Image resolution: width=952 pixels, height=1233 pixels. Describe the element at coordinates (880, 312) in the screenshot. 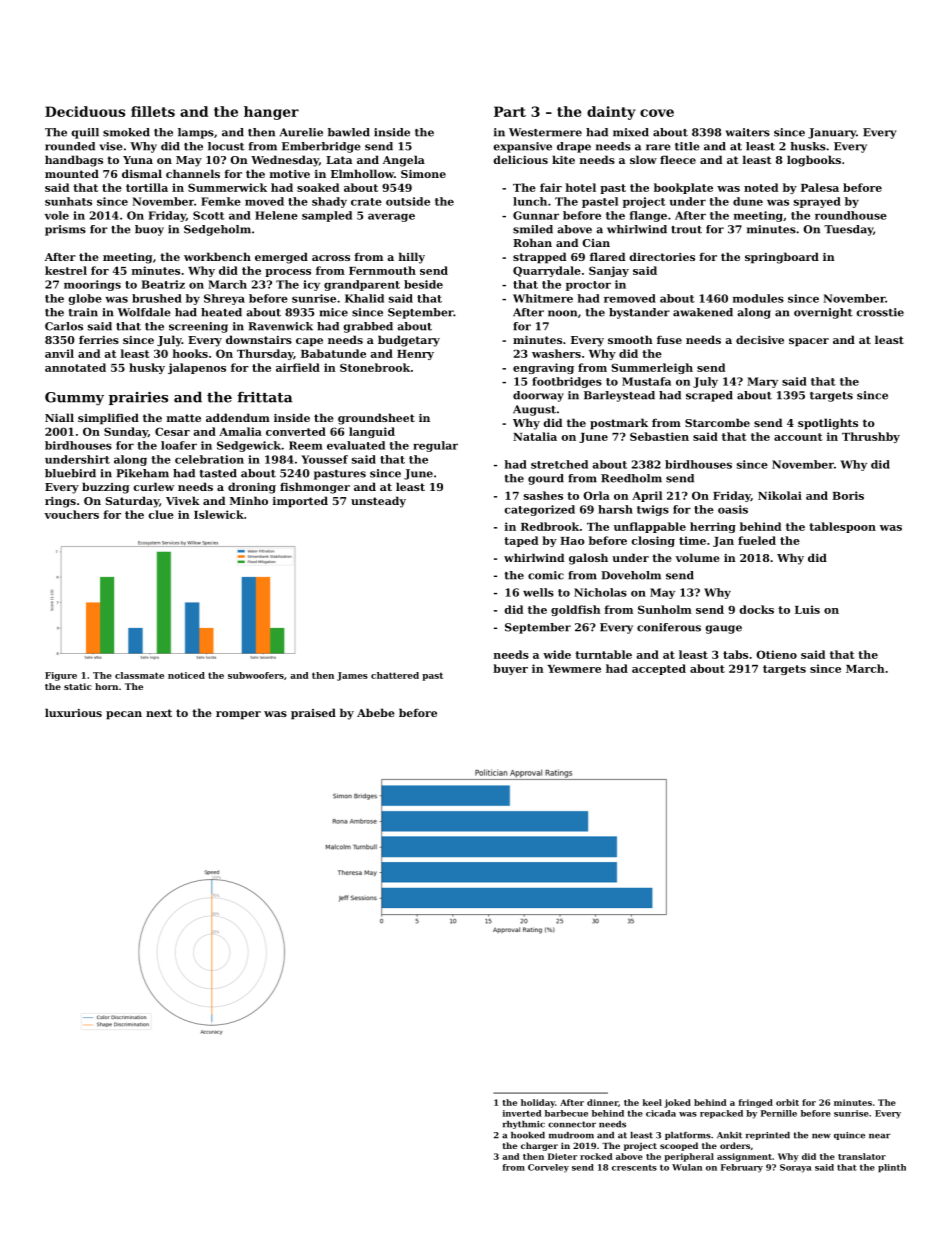

I see `crosstie` at that location.
